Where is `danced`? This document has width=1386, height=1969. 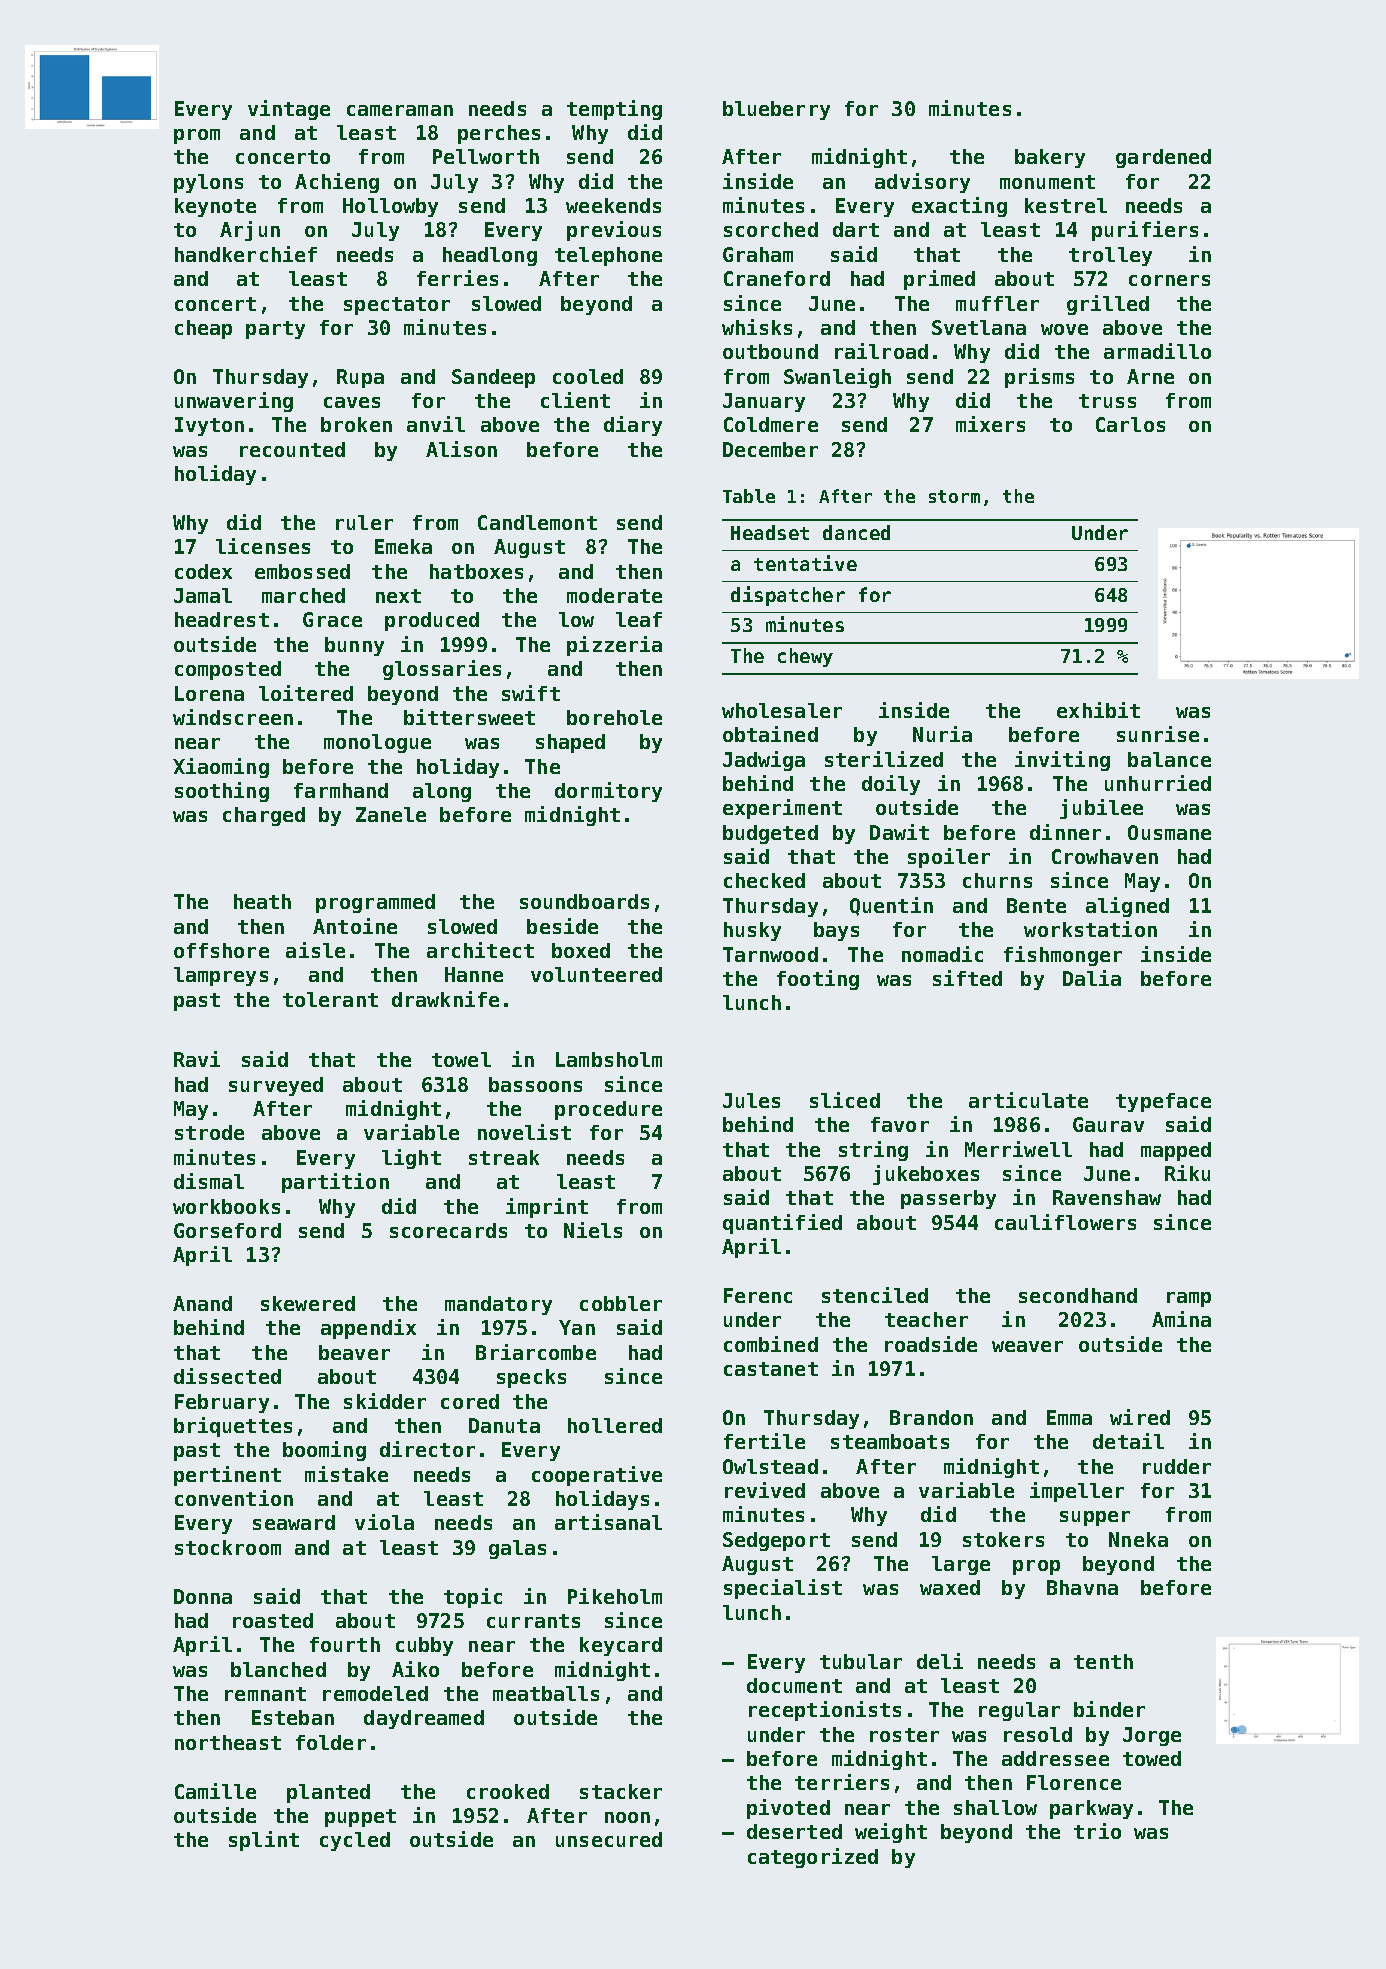
danced is located at coordinates (856, 532).
